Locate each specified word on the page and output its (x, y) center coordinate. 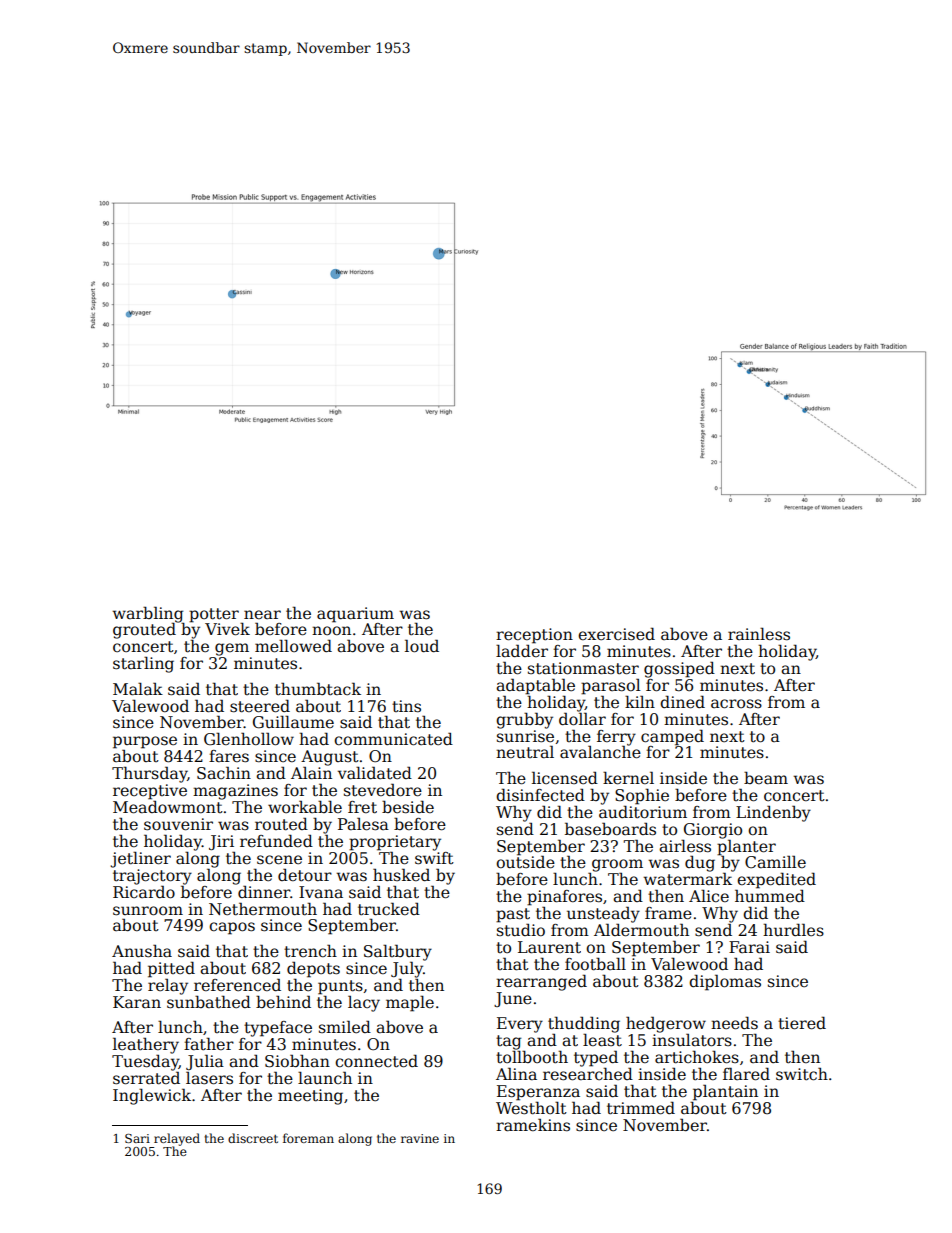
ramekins (533, 1125)
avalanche (600, 752)
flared (746, 1074)
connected (376, 1061)
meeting (310, 1097)
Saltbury (398, 952)
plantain (725, 1092)
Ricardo (144, 892)
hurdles (793, 929)
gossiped (679, 669)
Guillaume (293, 722)
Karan (137, 1002)
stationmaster (583, 668)
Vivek (227, 629)
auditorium (643, 812)
